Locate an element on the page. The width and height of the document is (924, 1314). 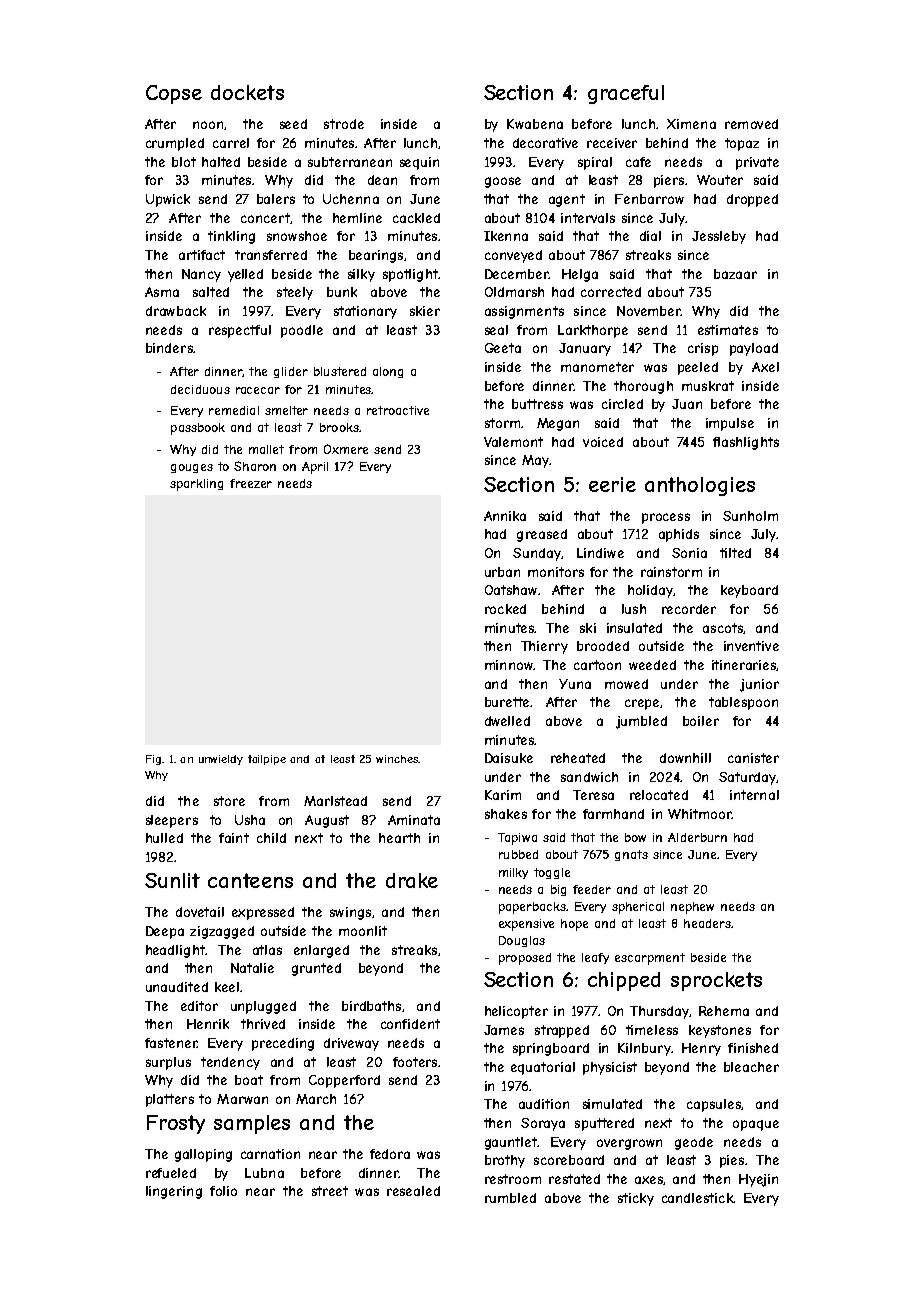
bearings is located at coordinates (376, 256).
